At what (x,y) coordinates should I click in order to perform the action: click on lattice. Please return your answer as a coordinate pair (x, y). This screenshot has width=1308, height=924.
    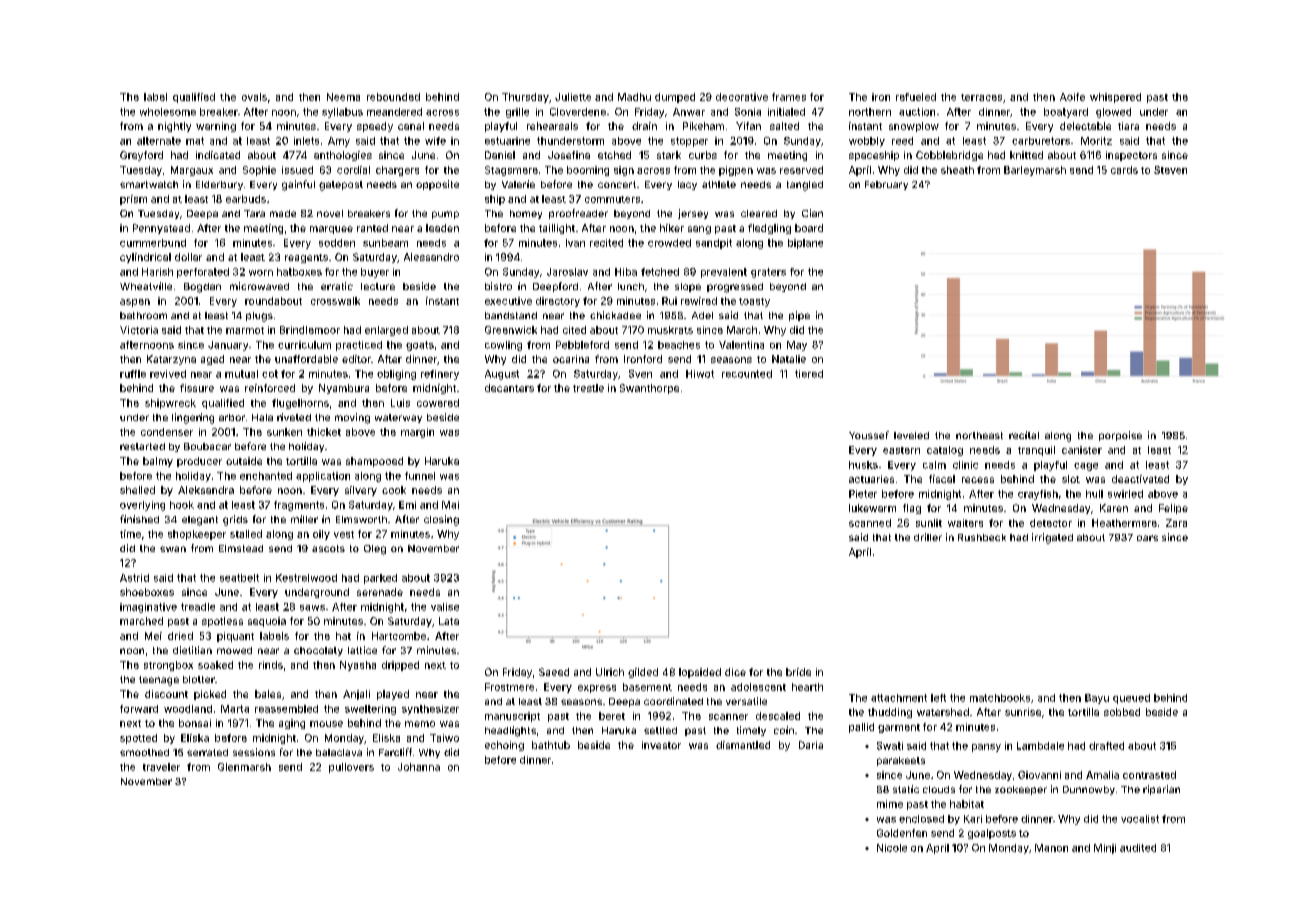
    Looking at the image, I should click on (362, 650).
